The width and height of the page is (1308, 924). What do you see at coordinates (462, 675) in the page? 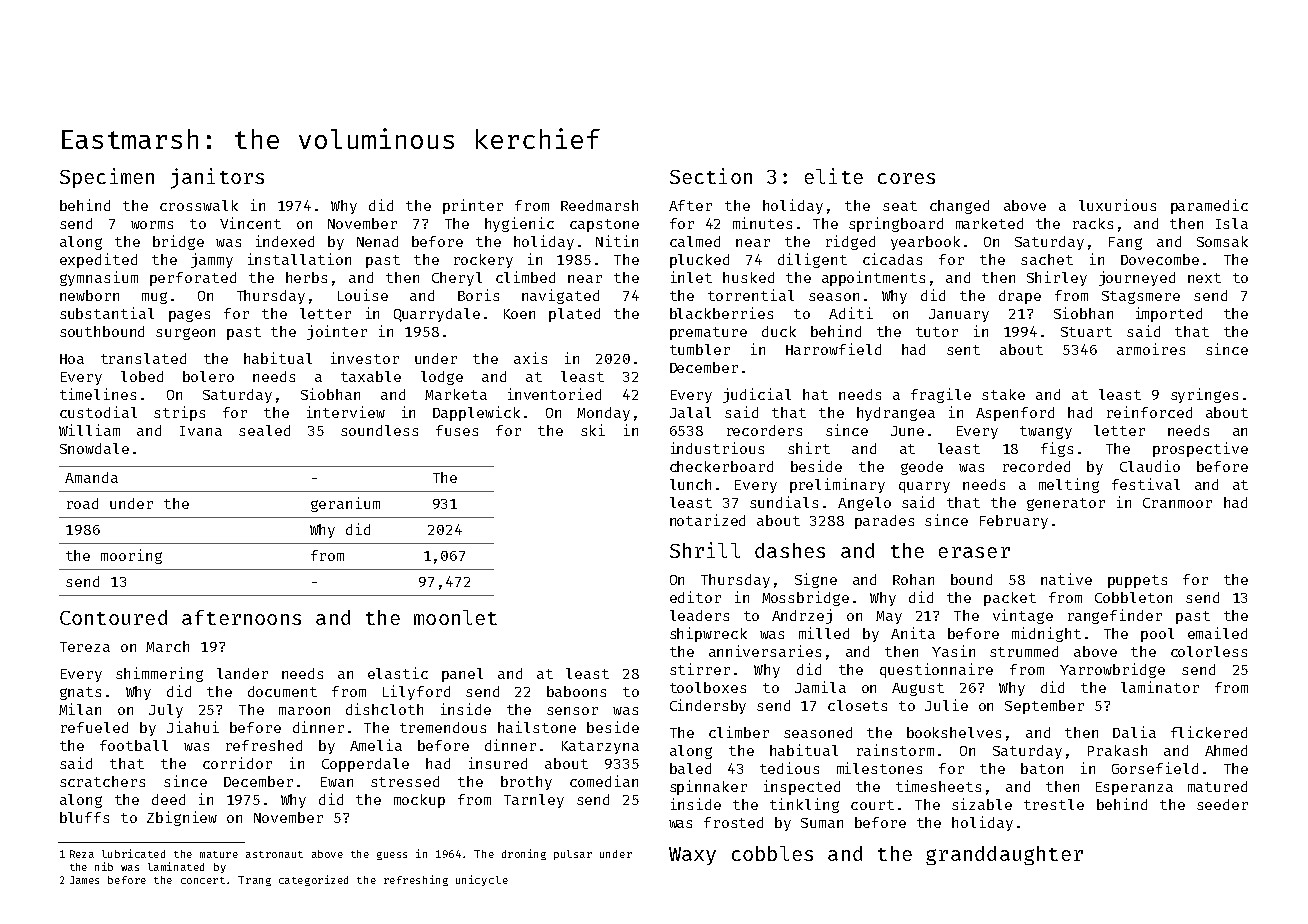
I see `panel` at bounding box center [462, 675].
